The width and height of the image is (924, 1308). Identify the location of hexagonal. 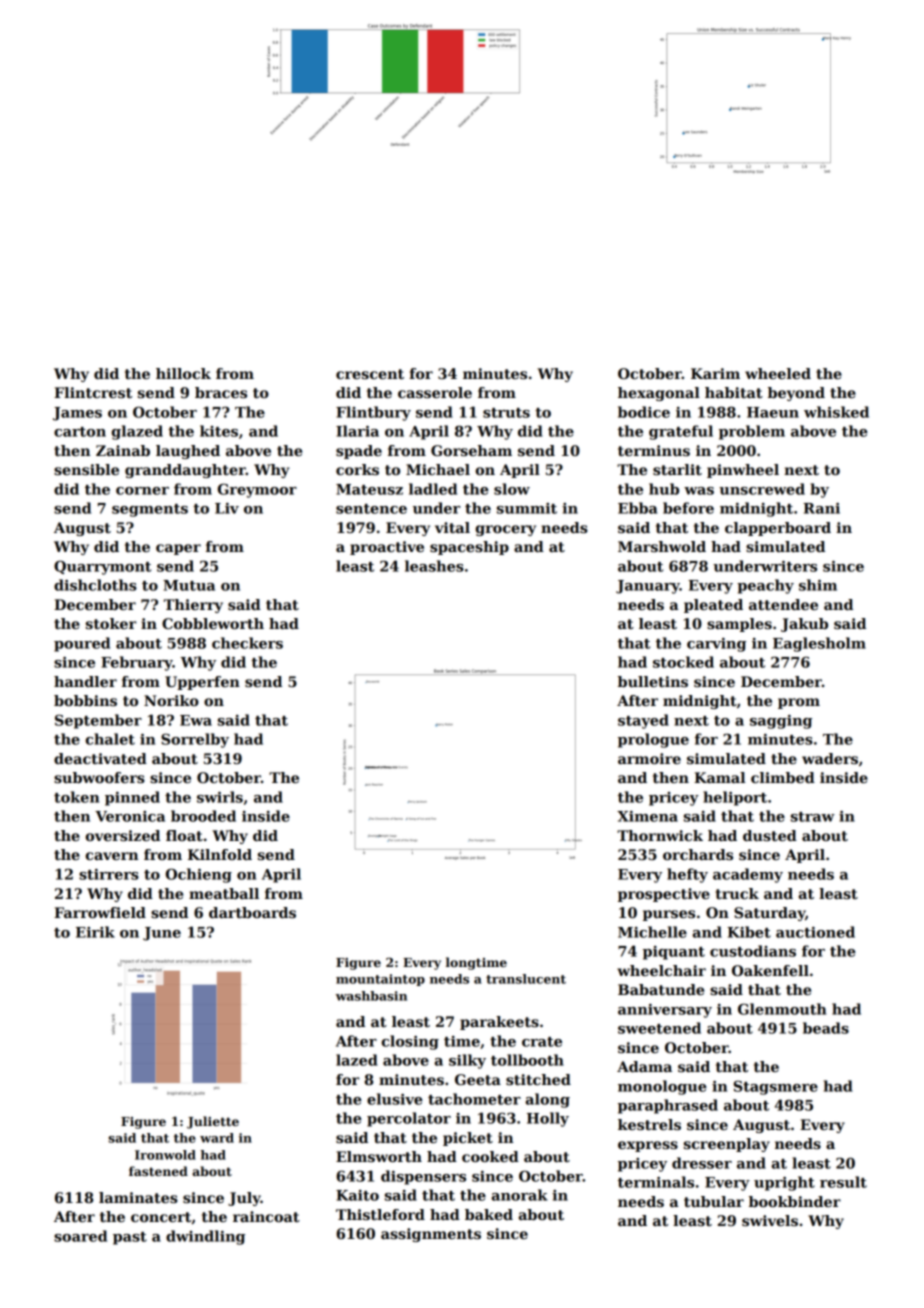
(659, 394).
